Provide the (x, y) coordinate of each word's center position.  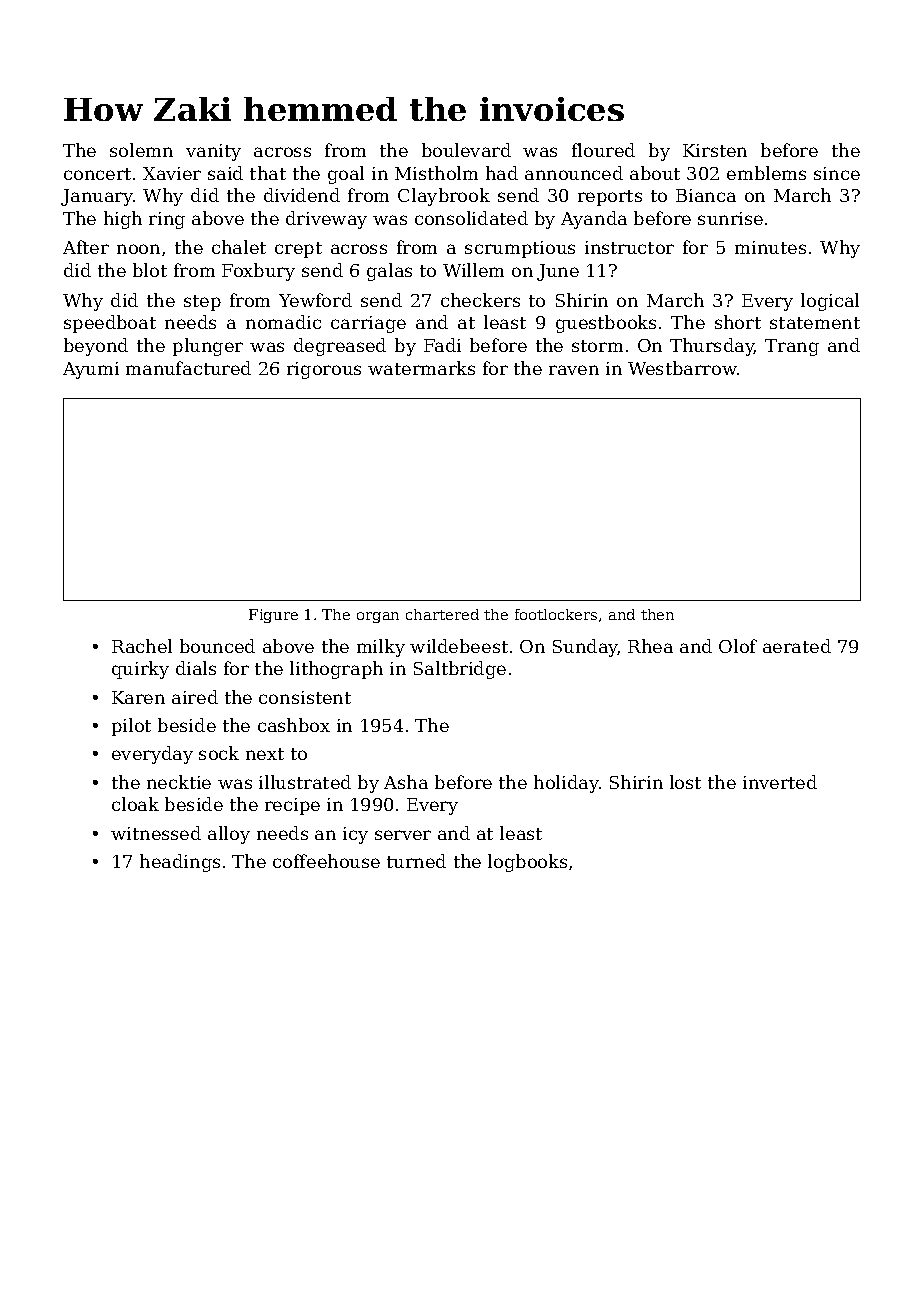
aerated (797, 646)
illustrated (305, 782)
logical (830, 302)
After (86, 247)
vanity (213, 152)
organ (378, 617)
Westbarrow (682, 368)
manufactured (188, 368)
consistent (305, 697)
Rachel (142, 646)
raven (574, 370)
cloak (135, 804)
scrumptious (520, 249)
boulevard (466, 150)
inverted (780, 782)
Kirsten (715, 150)
